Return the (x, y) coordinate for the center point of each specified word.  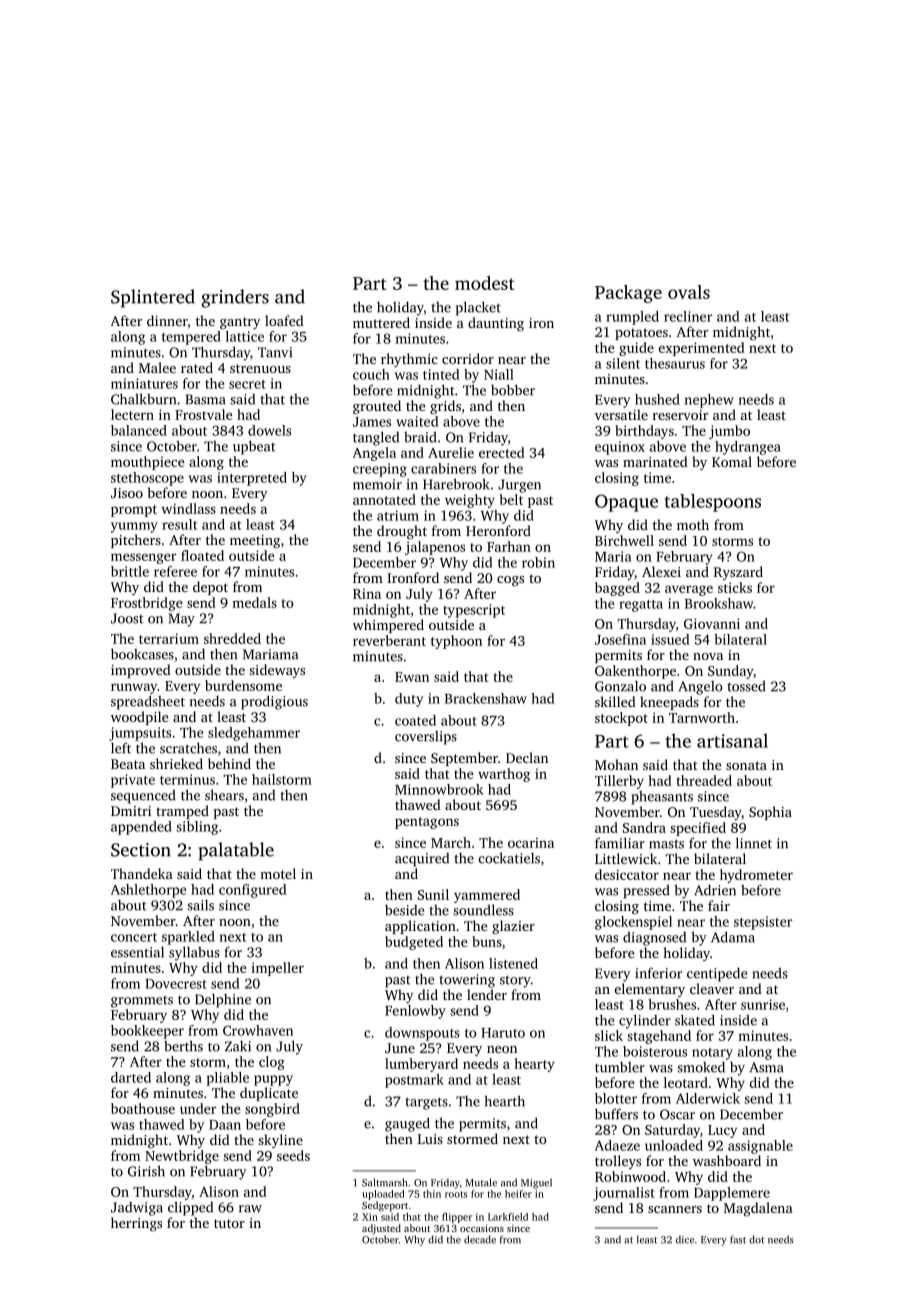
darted (131, 1077)
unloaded (674, 1145)
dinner (167, 320)
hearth (504, 1101)
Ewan (412, 677)
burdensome (243, 685)
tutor (229, 1223)
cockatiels (509, 858)
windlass (188, 508)
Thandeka (142, 873)
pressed (646, 891)
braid (420, 437)
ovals (689, 292)
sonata (746, 765)
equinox (620, 448)
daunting (496, 324)
